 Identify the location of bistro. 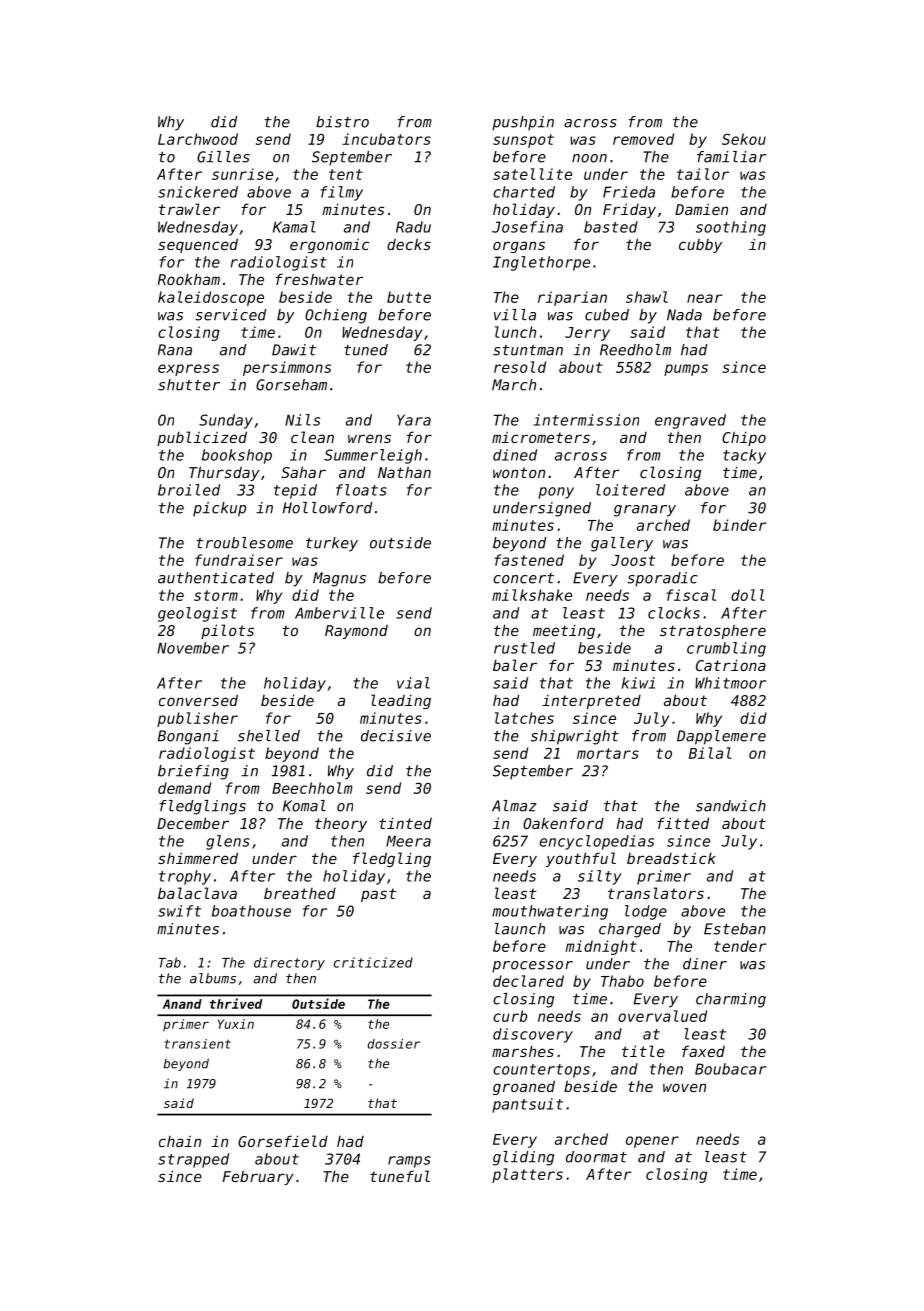
(342, 122).
